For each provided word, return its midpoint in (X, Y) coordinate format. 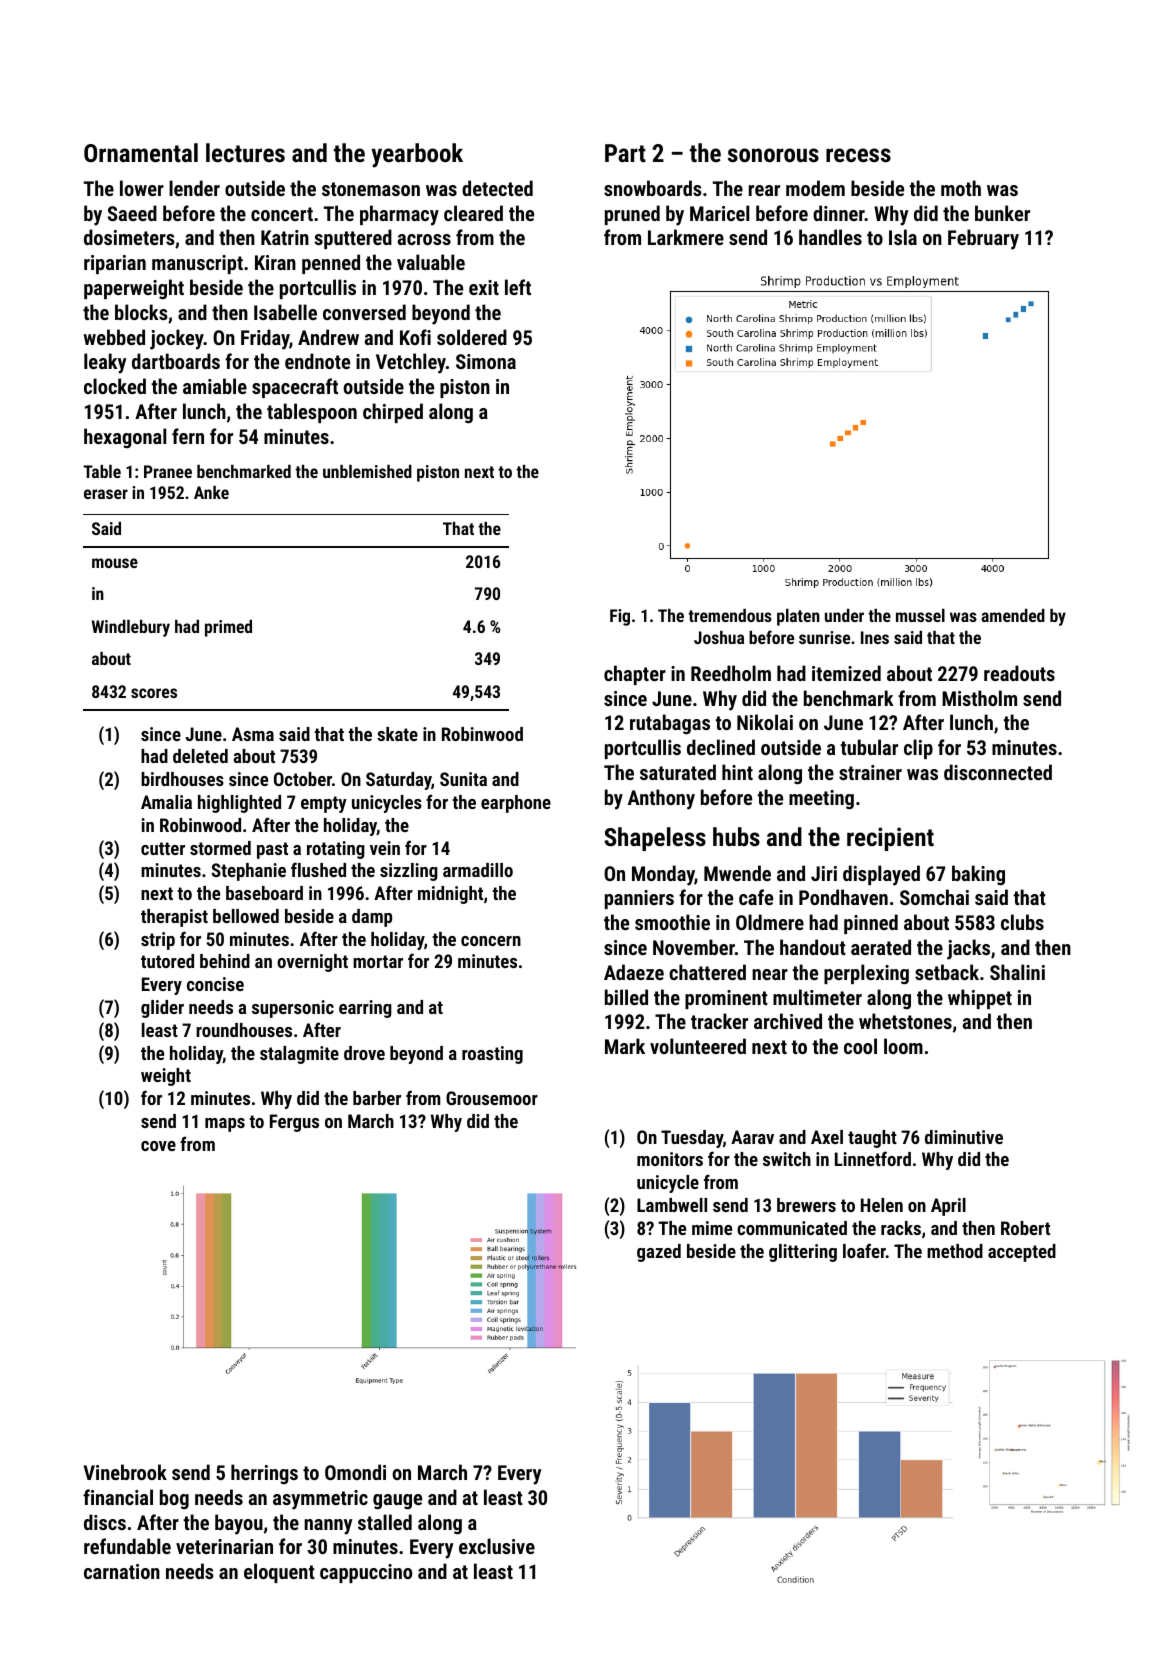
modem (815, 188)
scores (154, 693)
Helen (882, 1205)
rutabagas (670, 724)
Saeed (132, 213)
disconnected (998, 772)
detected (497, 188)
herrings (264, 1474)
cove (158, 1146)
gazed (659, 1253)
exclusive (497, 1546)
